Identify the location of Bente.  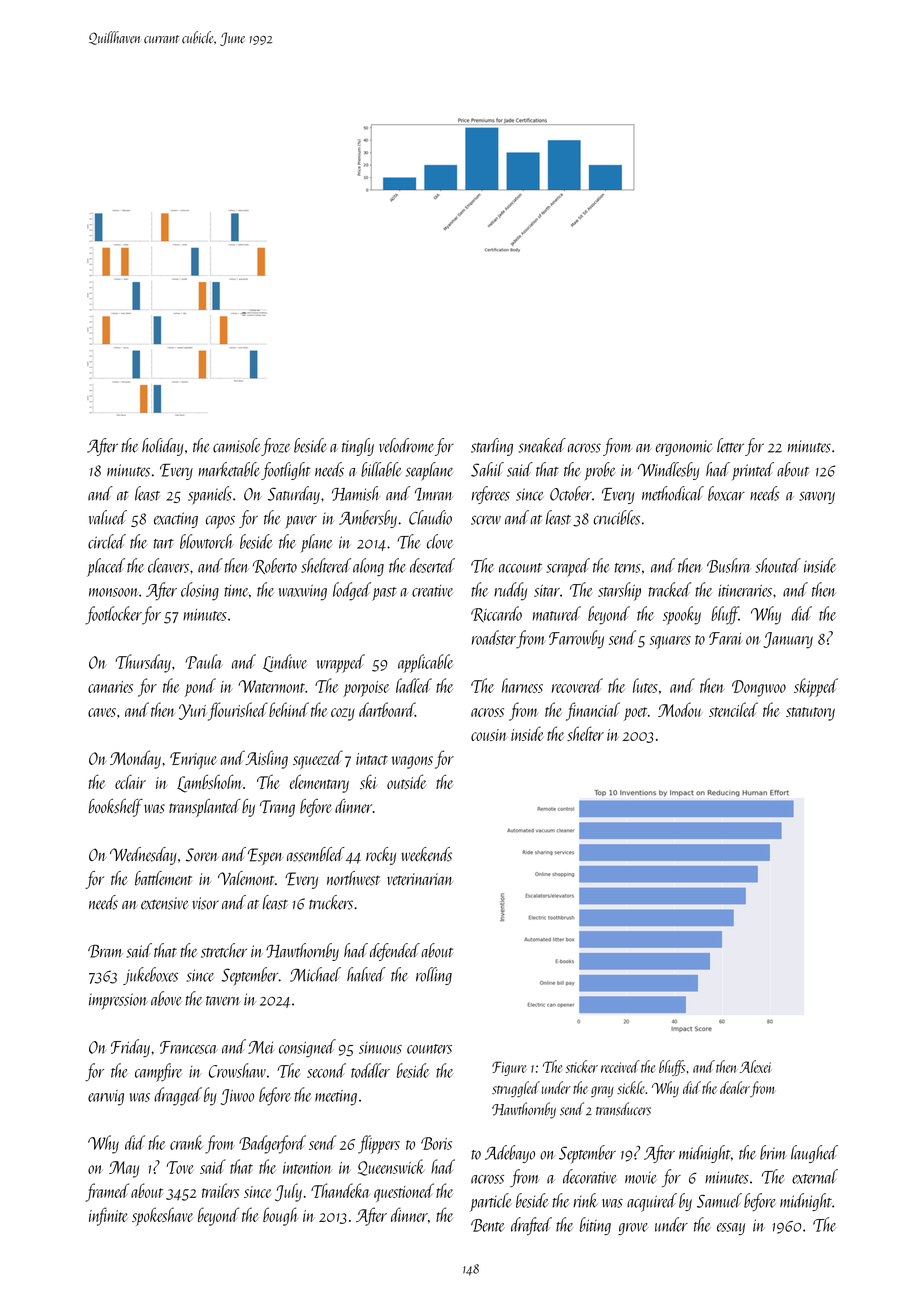
(488, 1225).
